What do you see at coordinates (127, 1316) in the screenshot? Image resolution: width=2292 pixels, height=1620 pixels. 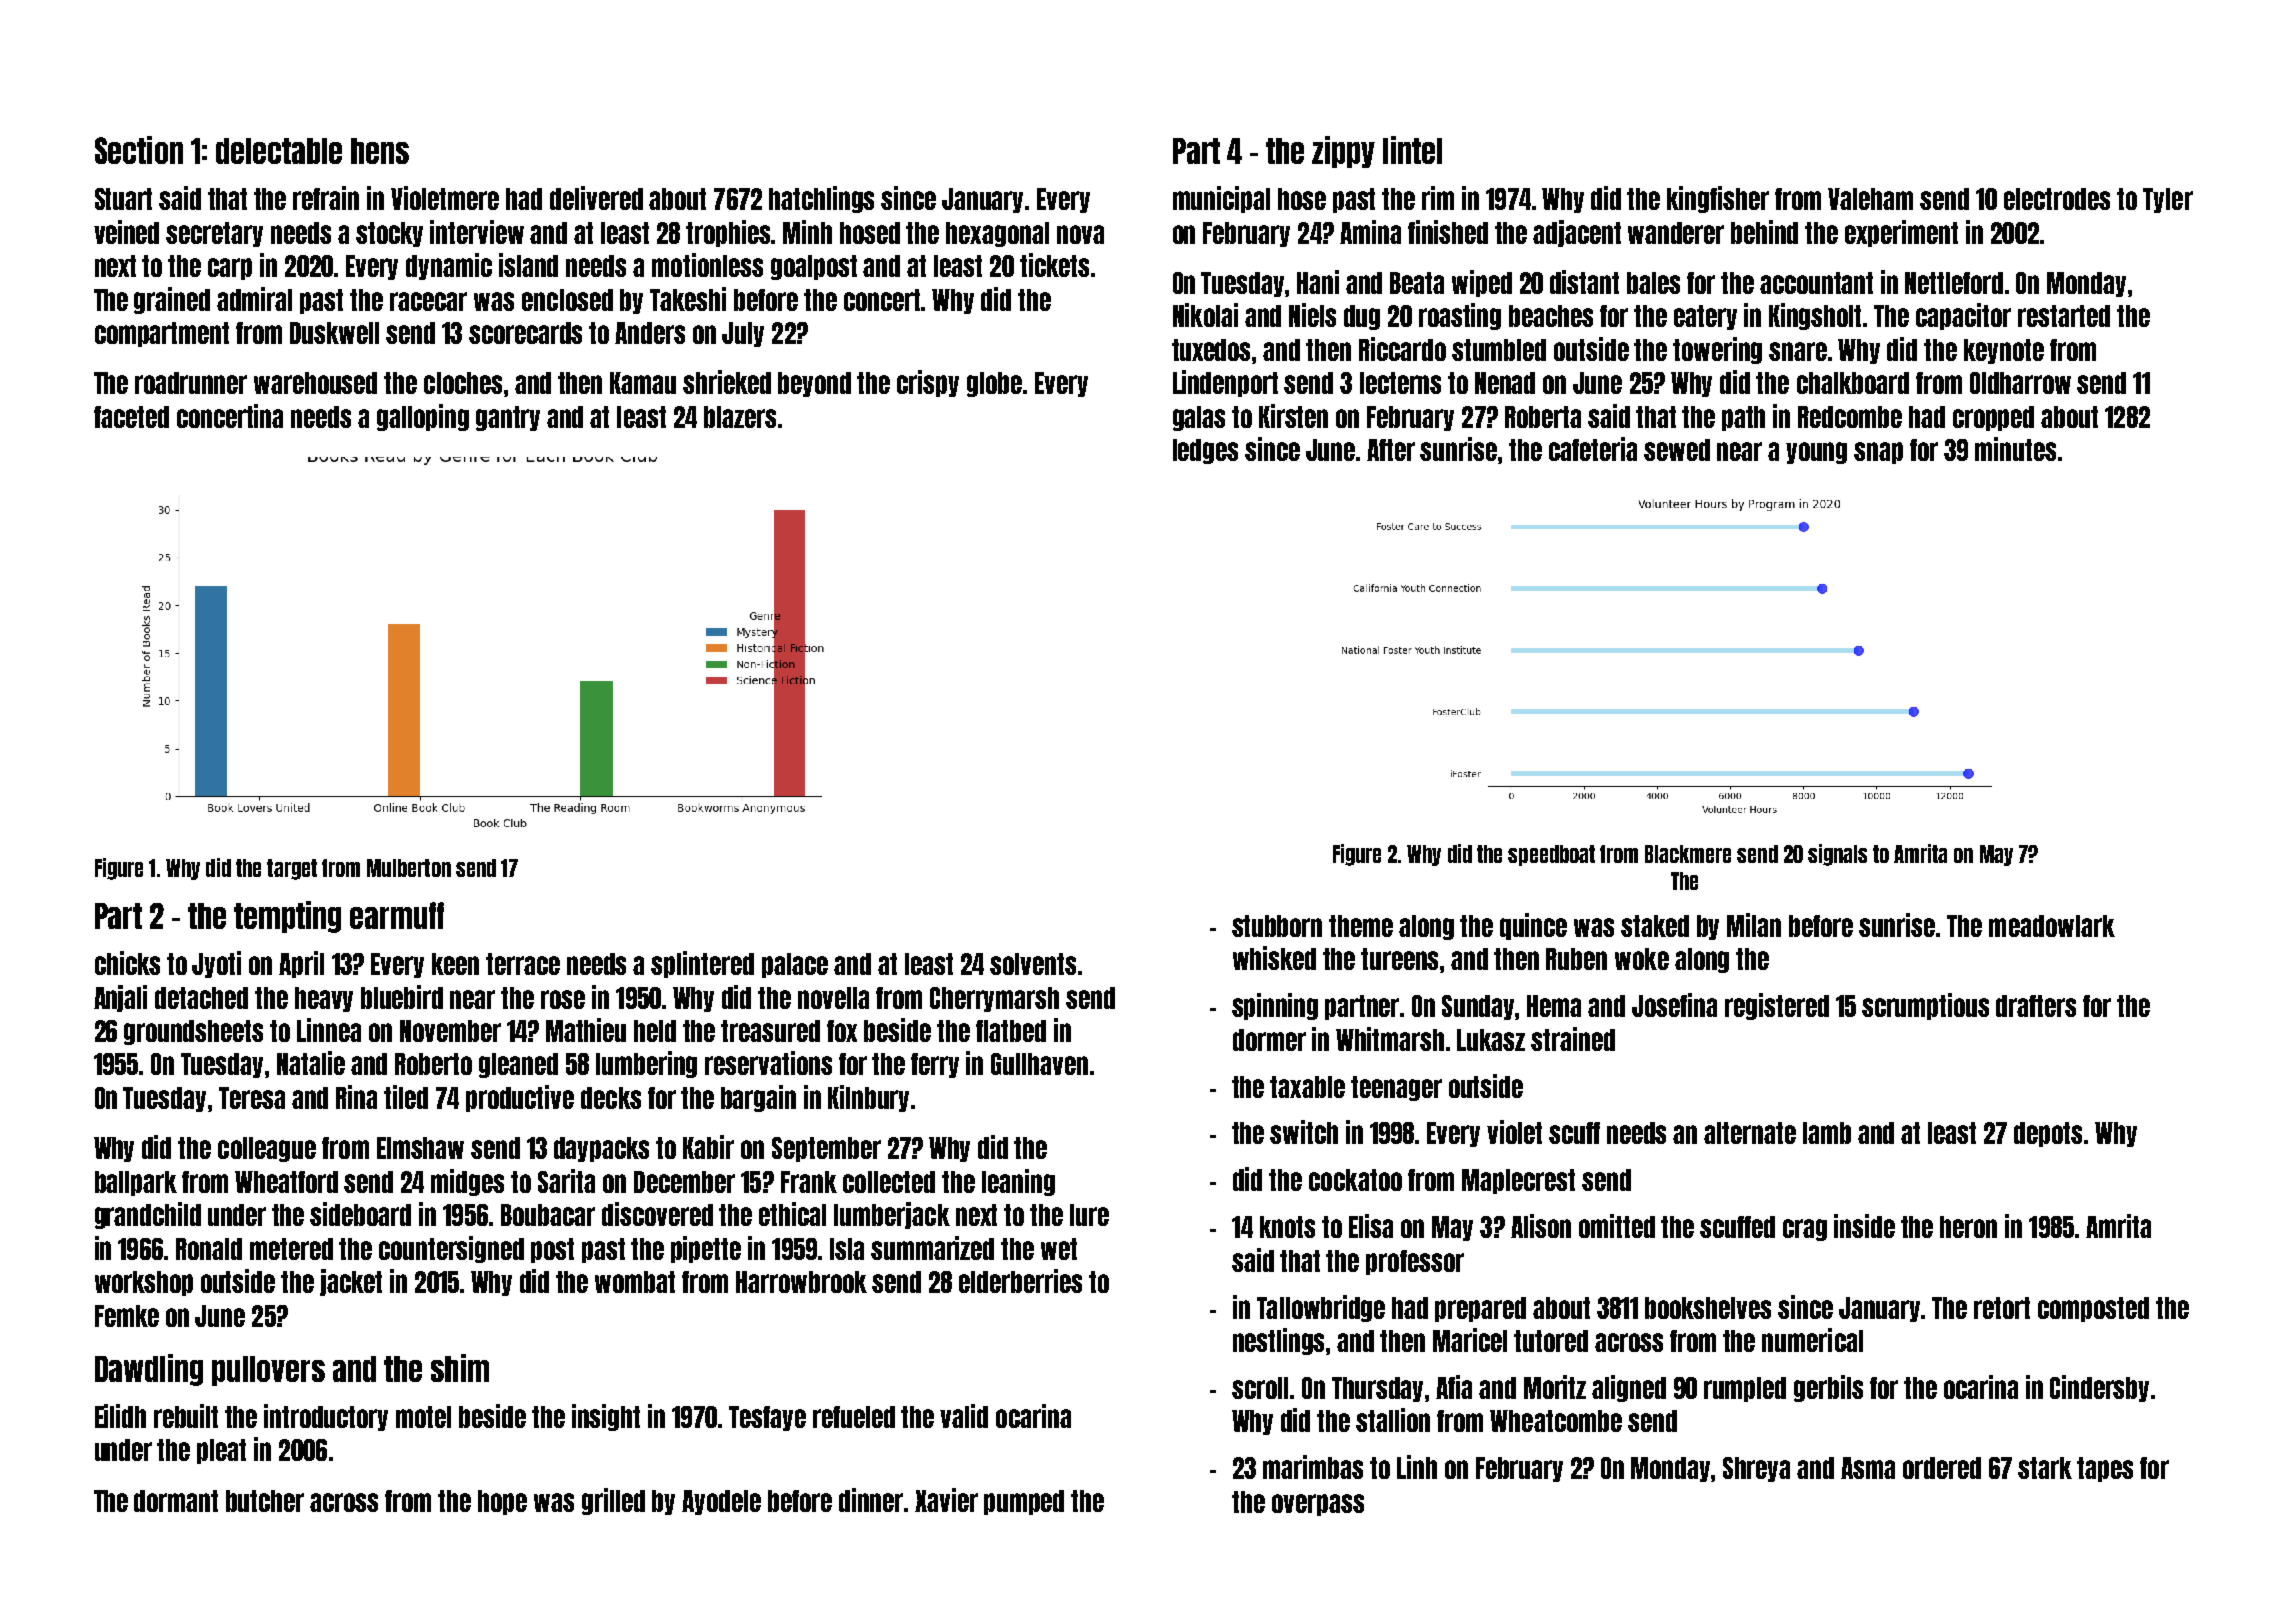 I see `Femke` at bounding box center [127, 1316].
